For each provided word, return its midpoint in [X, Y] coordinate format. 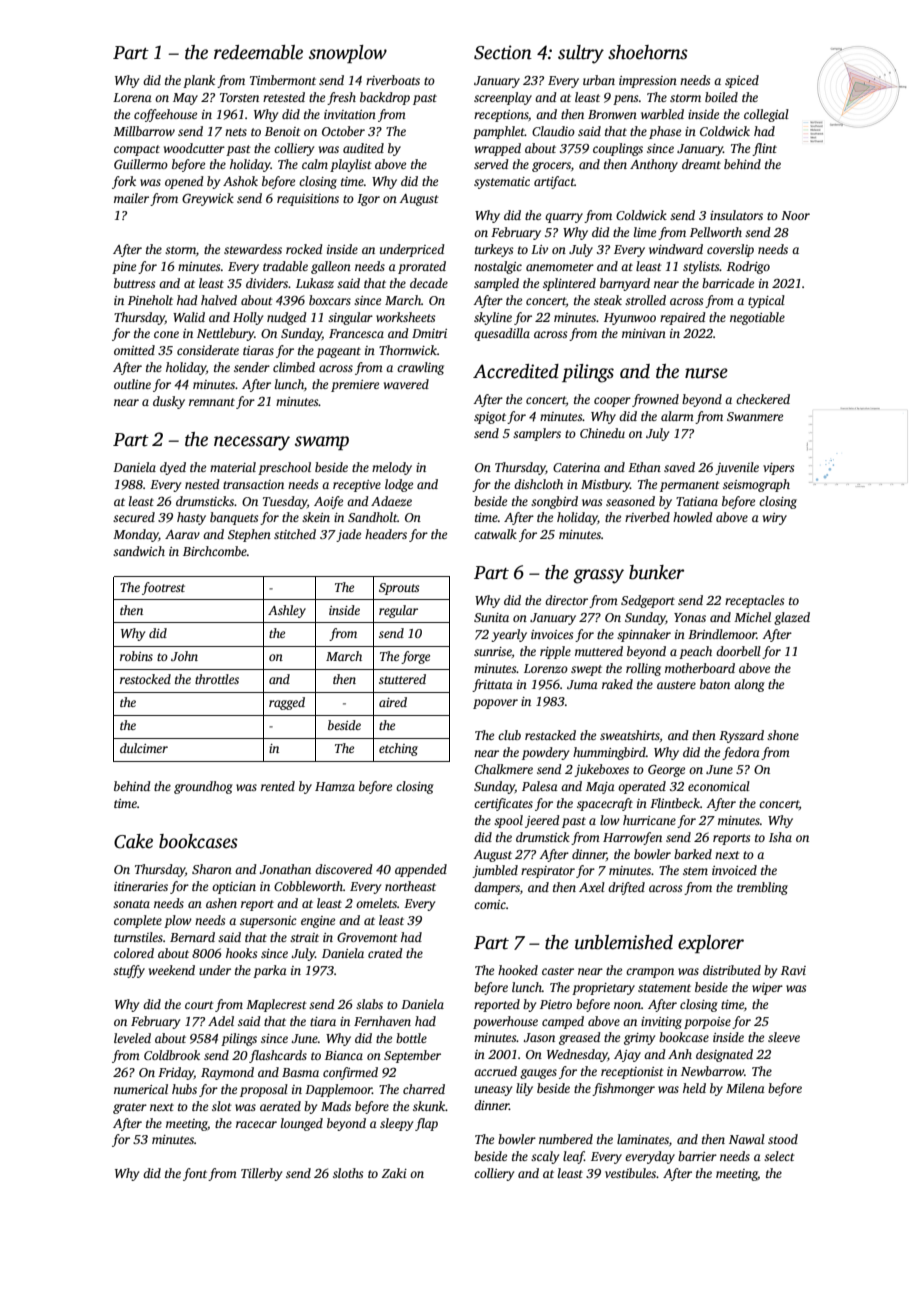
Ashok [240, 181]
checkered [763, 399]
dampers [497, 888]
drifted [626, 888]
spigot [490, 418]
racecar [256, 1124]
